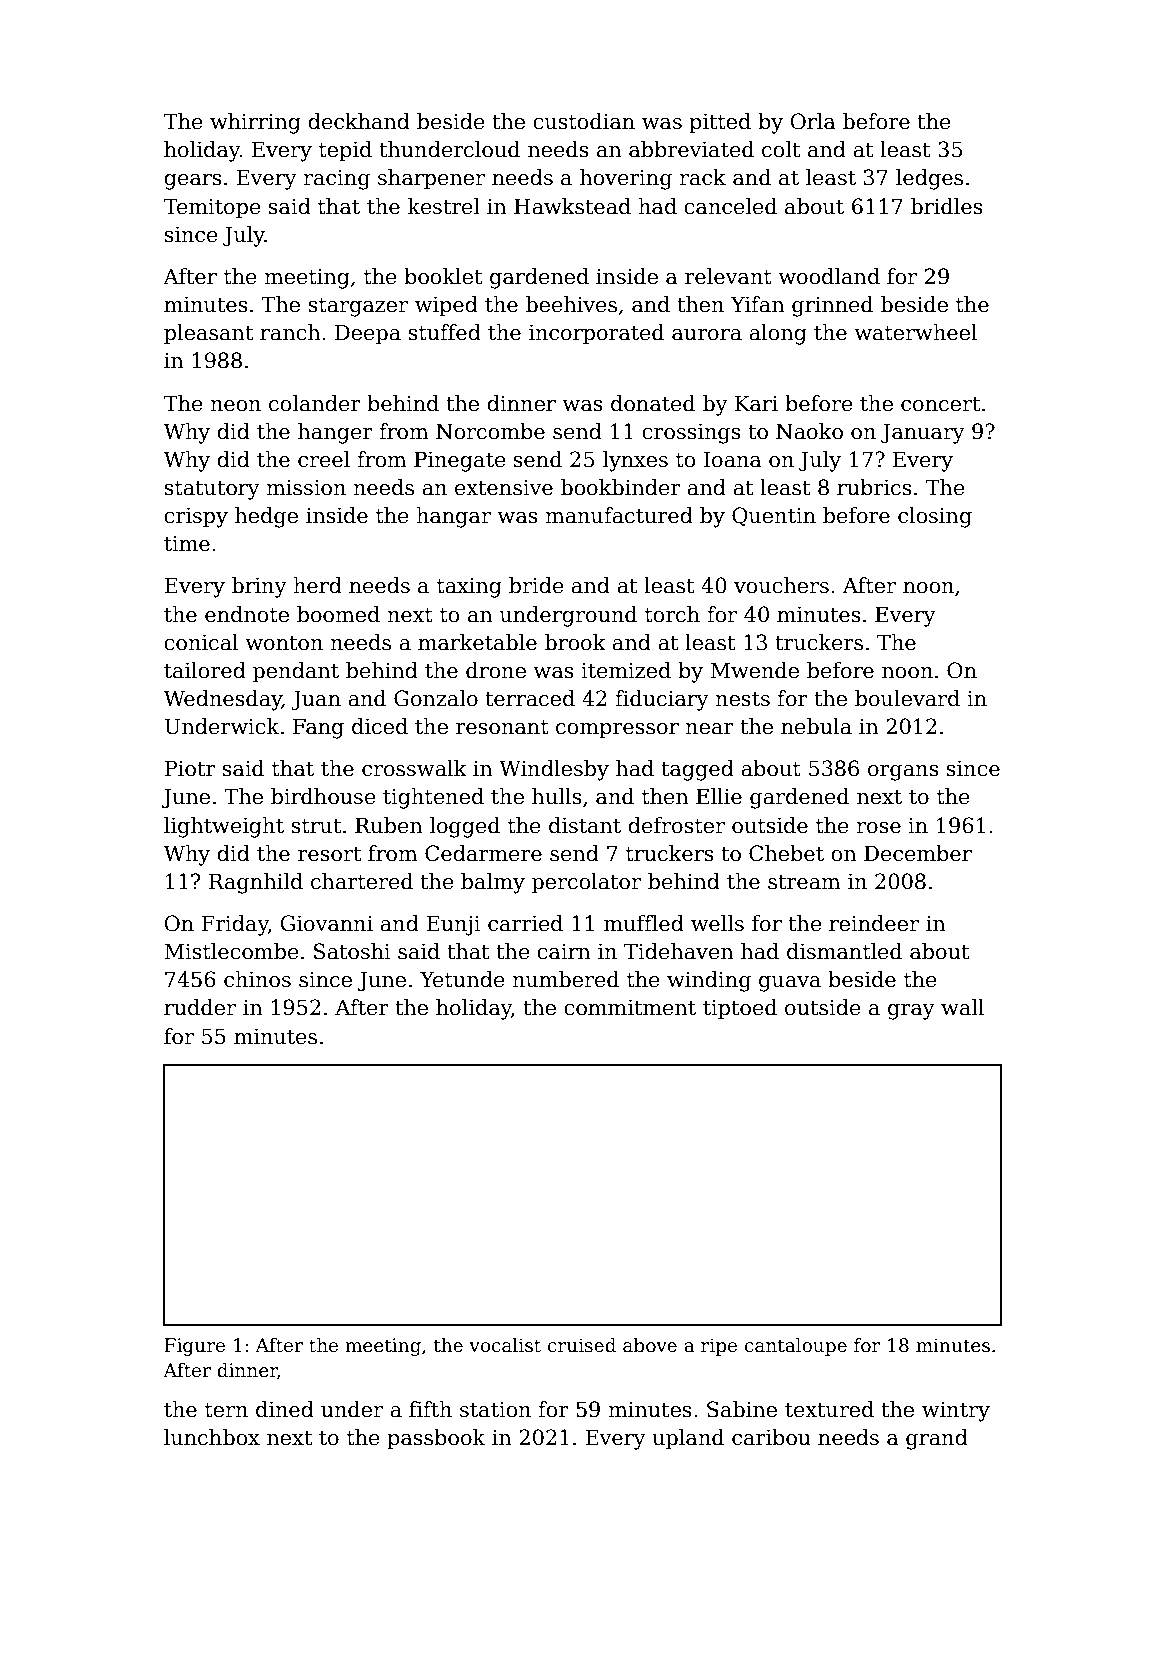 Image resolution: width=1165 pixels, height=1654 pixels. I want to click on cantaloupe, so click(796, 1347).
